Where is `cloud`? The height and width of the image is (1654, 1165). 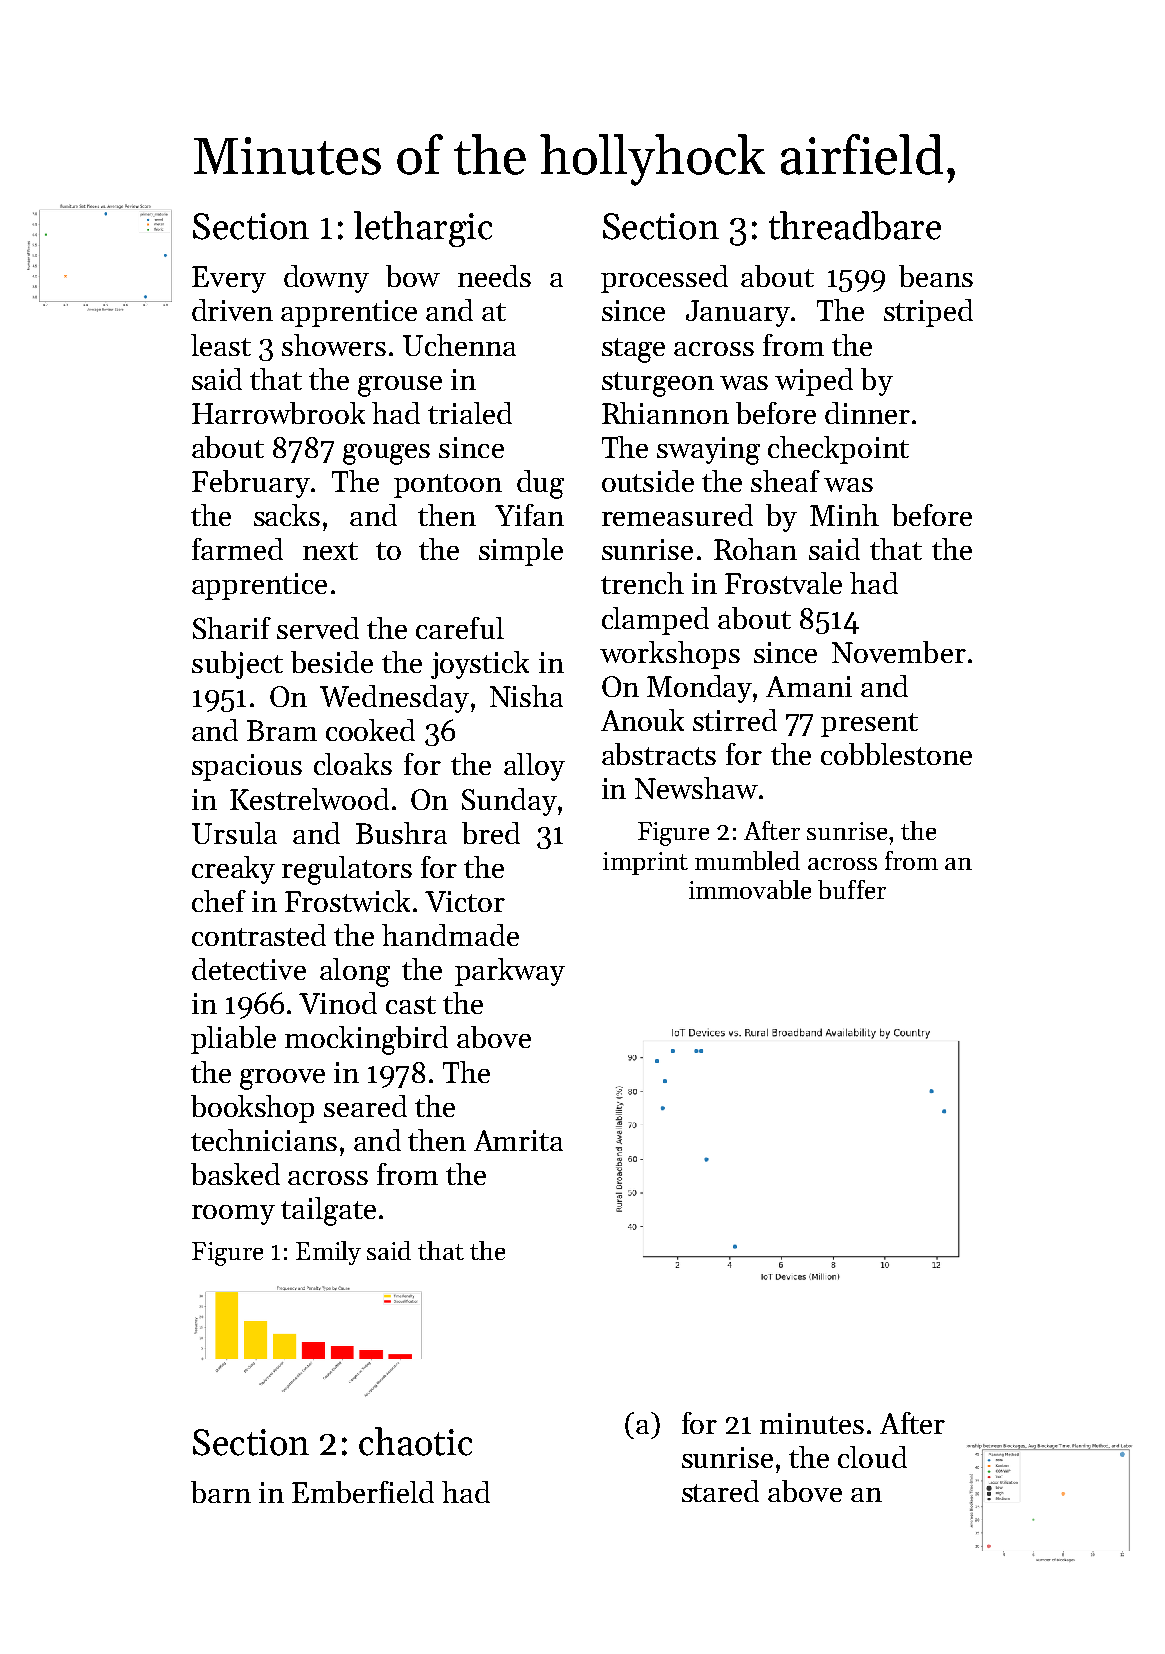 cloud is located at coordinates (872, 1457).
